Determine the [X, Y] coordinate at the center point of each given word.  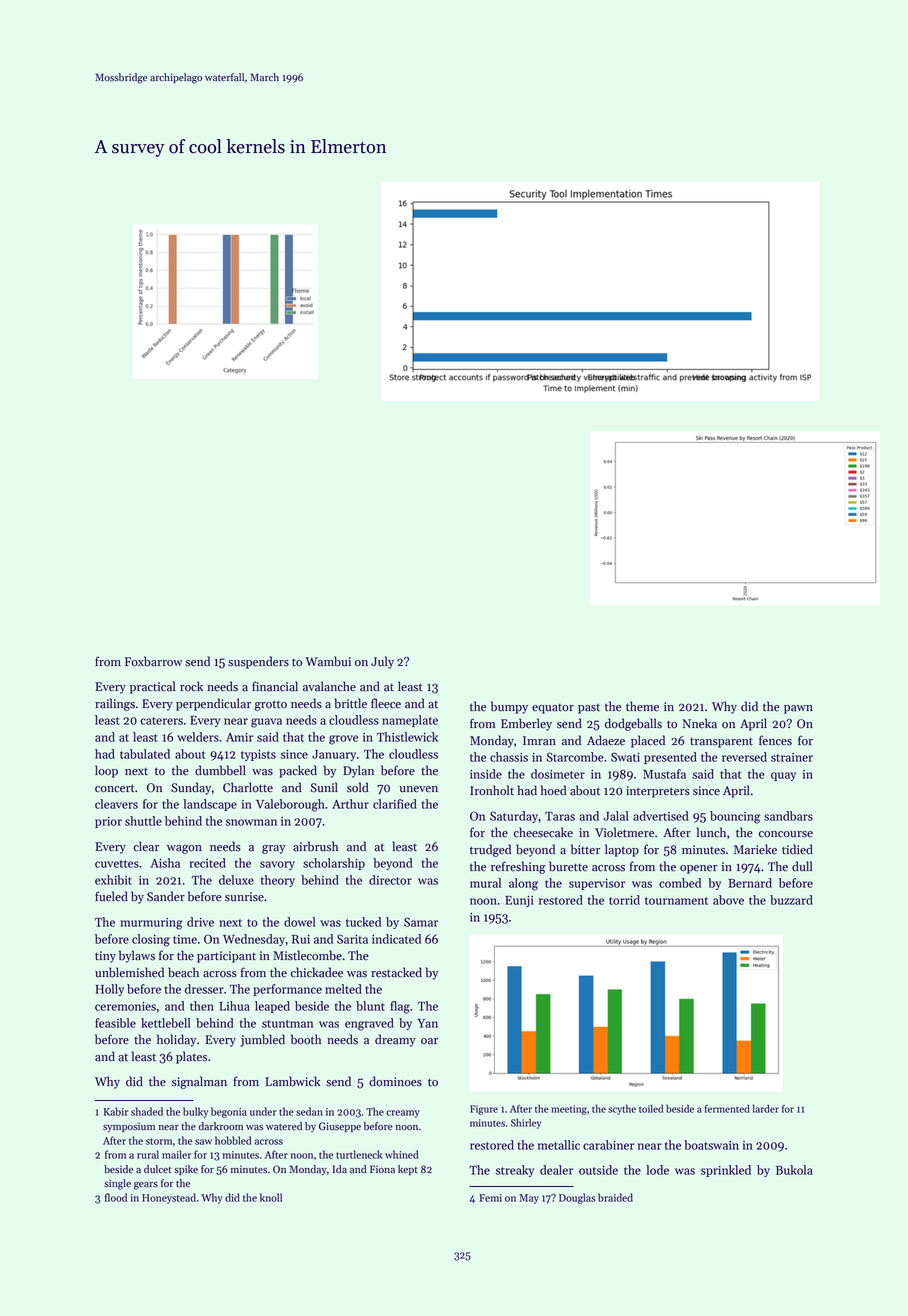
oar [429, 1041]
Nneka [699, 723]
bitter [585, 849]
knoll [271, 1197]
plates [191, 1057]
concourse [786, 834]
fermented [727, 1109]
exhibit [113, 880]
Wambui [328, 661]
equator [553, 709]
